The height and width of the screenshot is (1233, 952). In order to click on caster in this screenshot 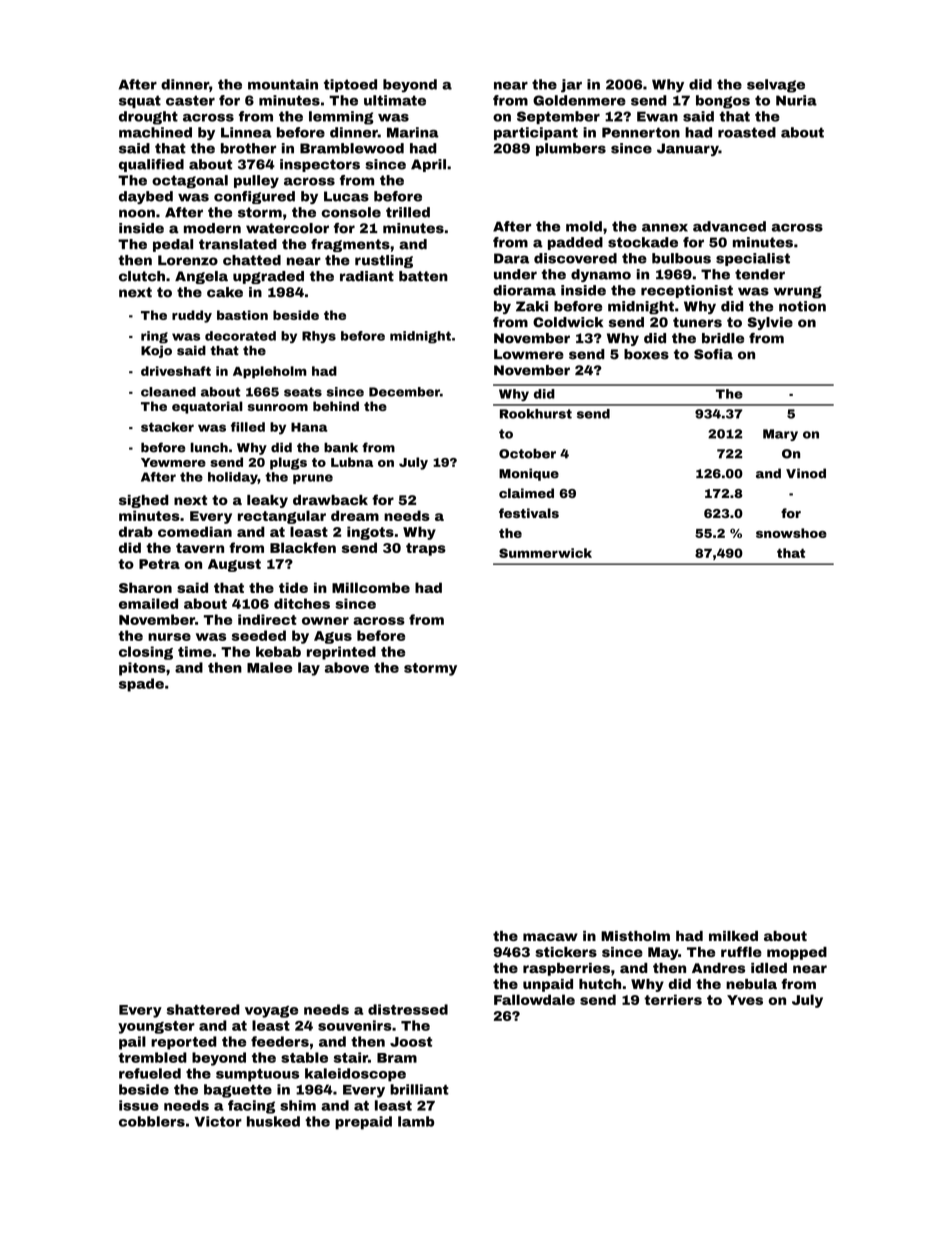, I will do `click(190, 100)`.
